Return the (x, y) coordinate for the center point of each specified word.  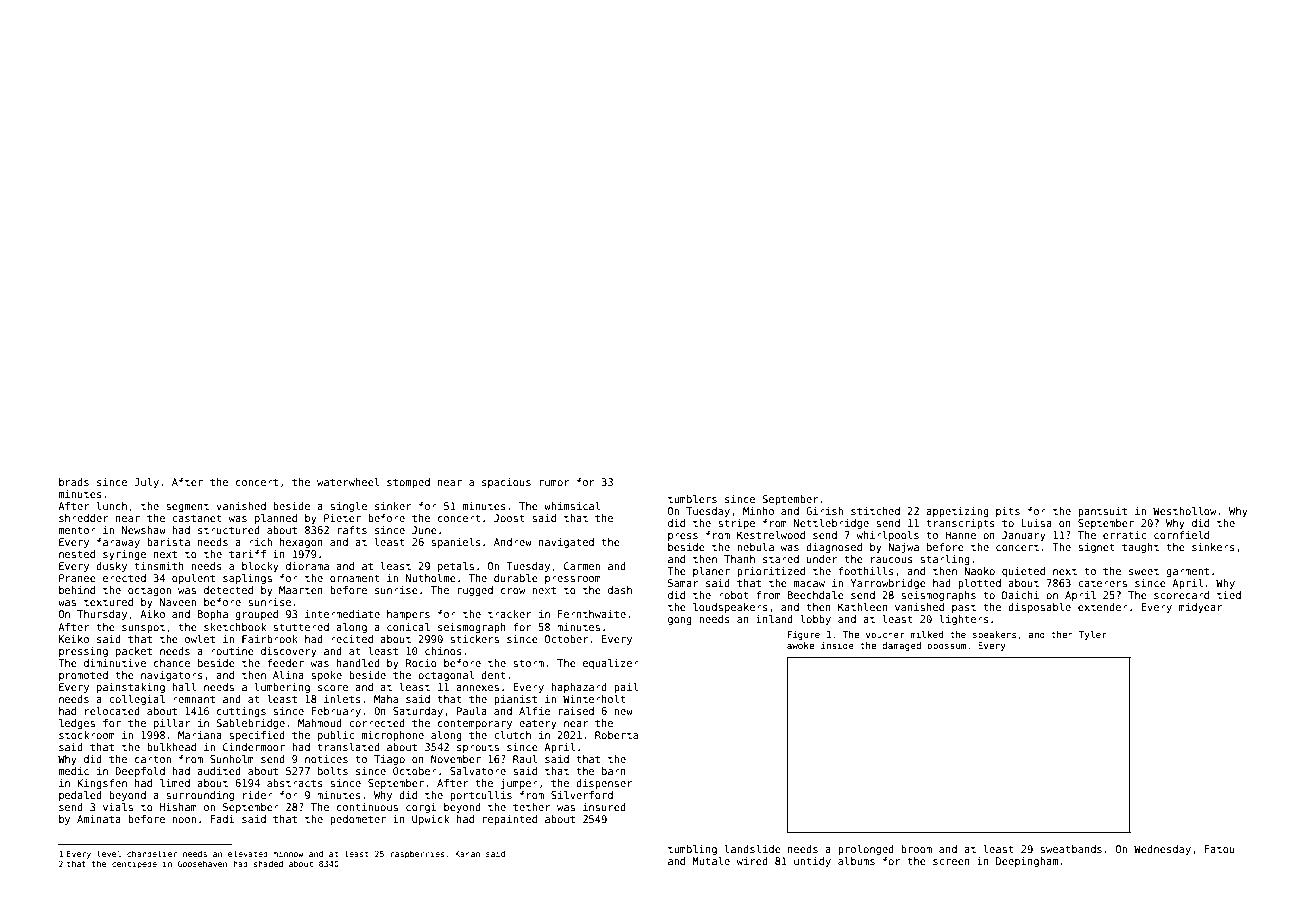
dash (620, 590)
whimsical (572, 506)
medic (74, 771)
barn (614, 771)
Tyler (1093, 635)
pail (626, 688)
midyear (1200, 608)
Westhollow (1184, 511)
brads (74, 482)
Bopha (213, 615)
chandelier (152, 853)
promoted (83, 676)
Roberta (616, 735)
